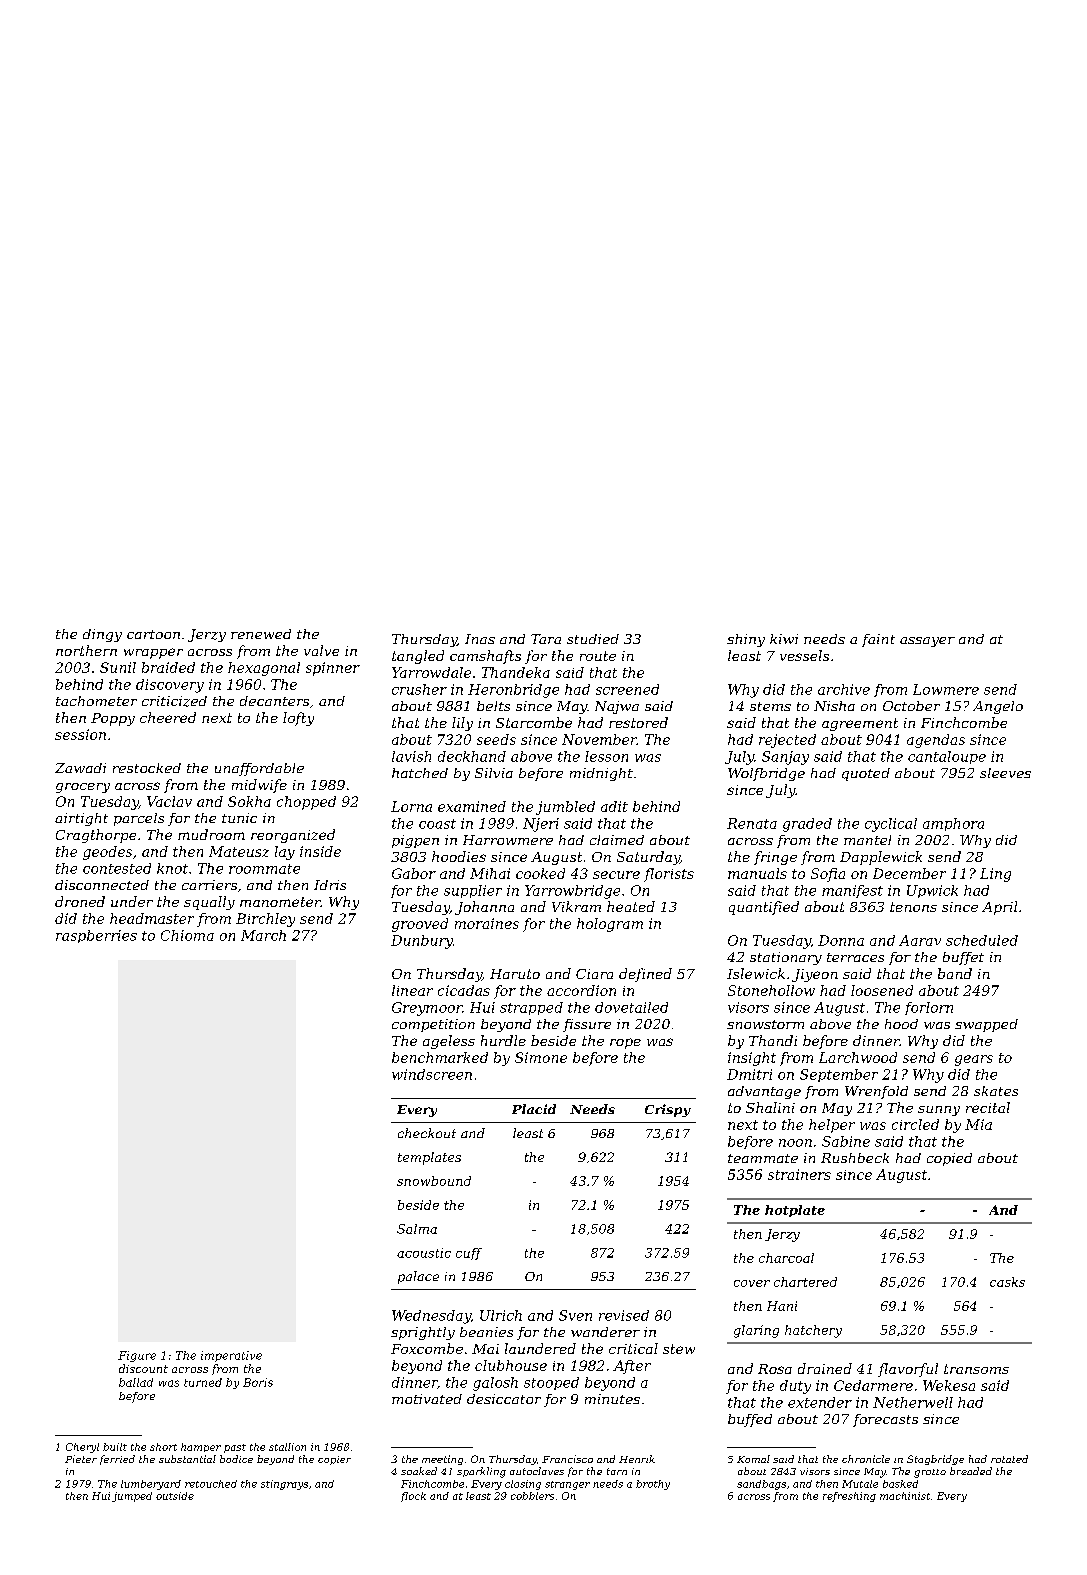 The width and height of the image is (1087, 1575). What do you see at coordinates (996, 1091) in the image?
I see `skates` at bounding box center [996, 1091].
